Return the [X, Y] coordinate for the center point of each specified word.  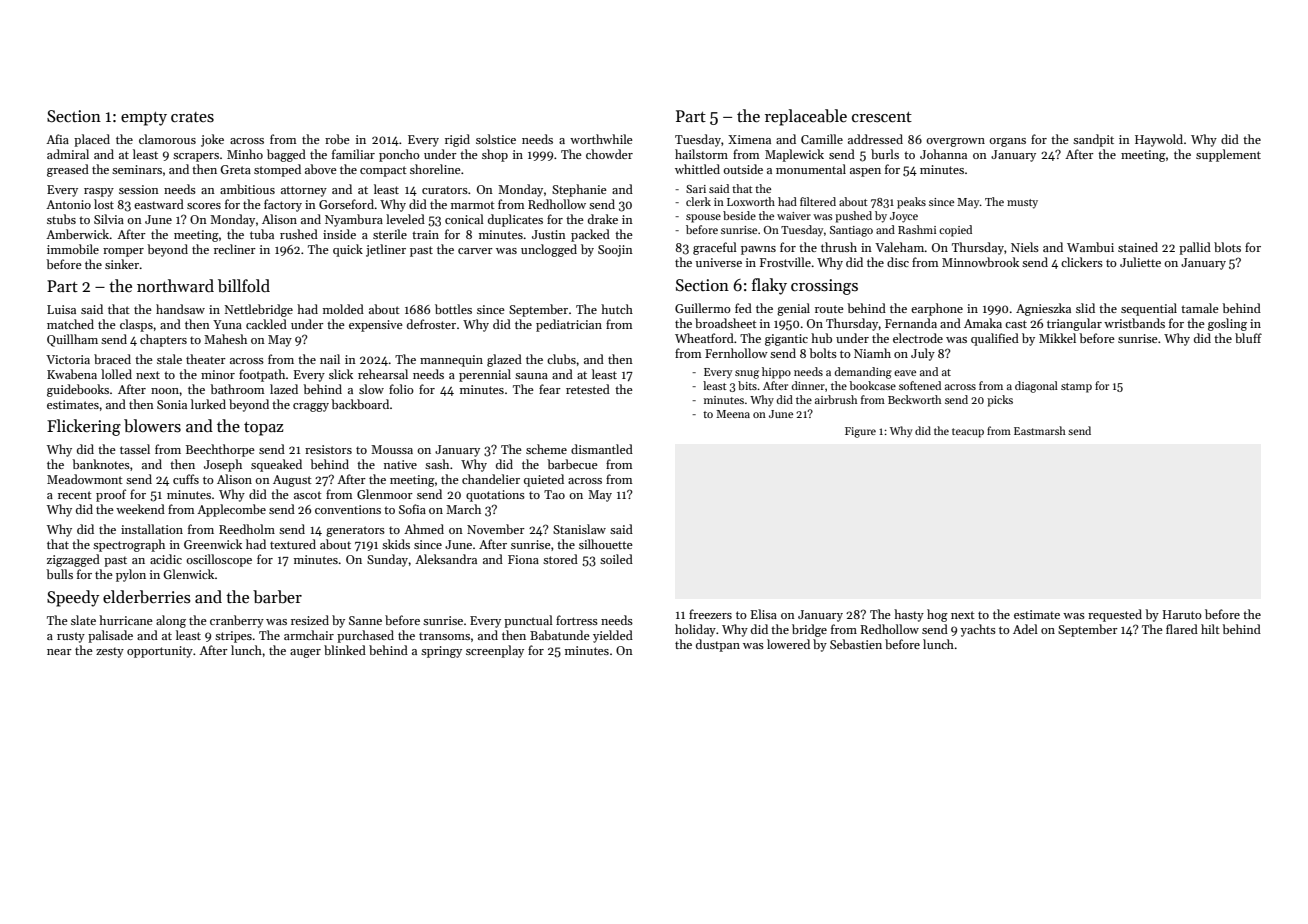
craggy [311, 407]
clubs [561, 359]
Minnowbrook [980, 262]
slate [83, 620]
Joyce [904, 217]
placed [92, 140]
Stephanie [579, 190]
